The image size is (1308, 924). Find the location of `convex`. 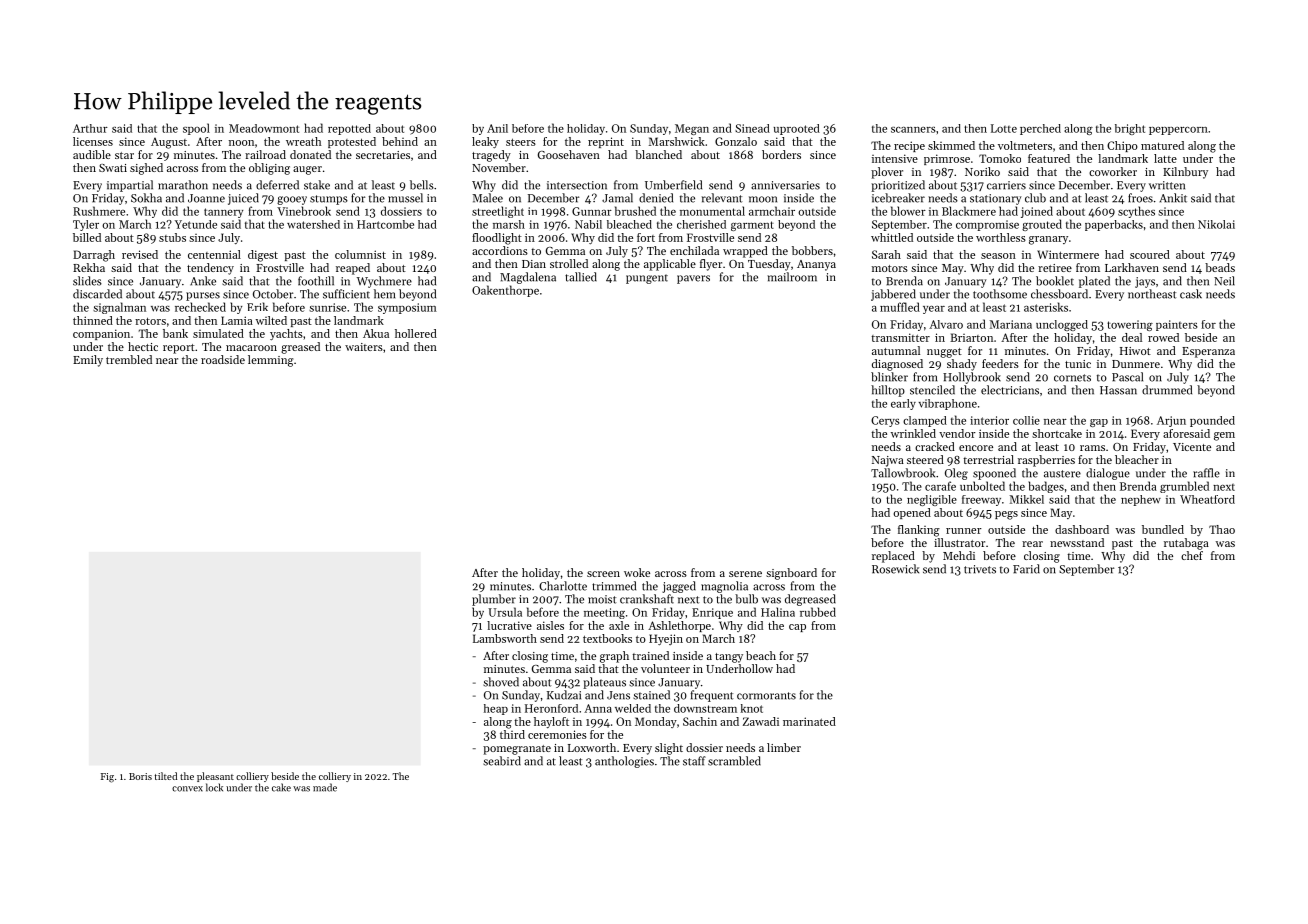

convex is located at coordinates (187, 789).
